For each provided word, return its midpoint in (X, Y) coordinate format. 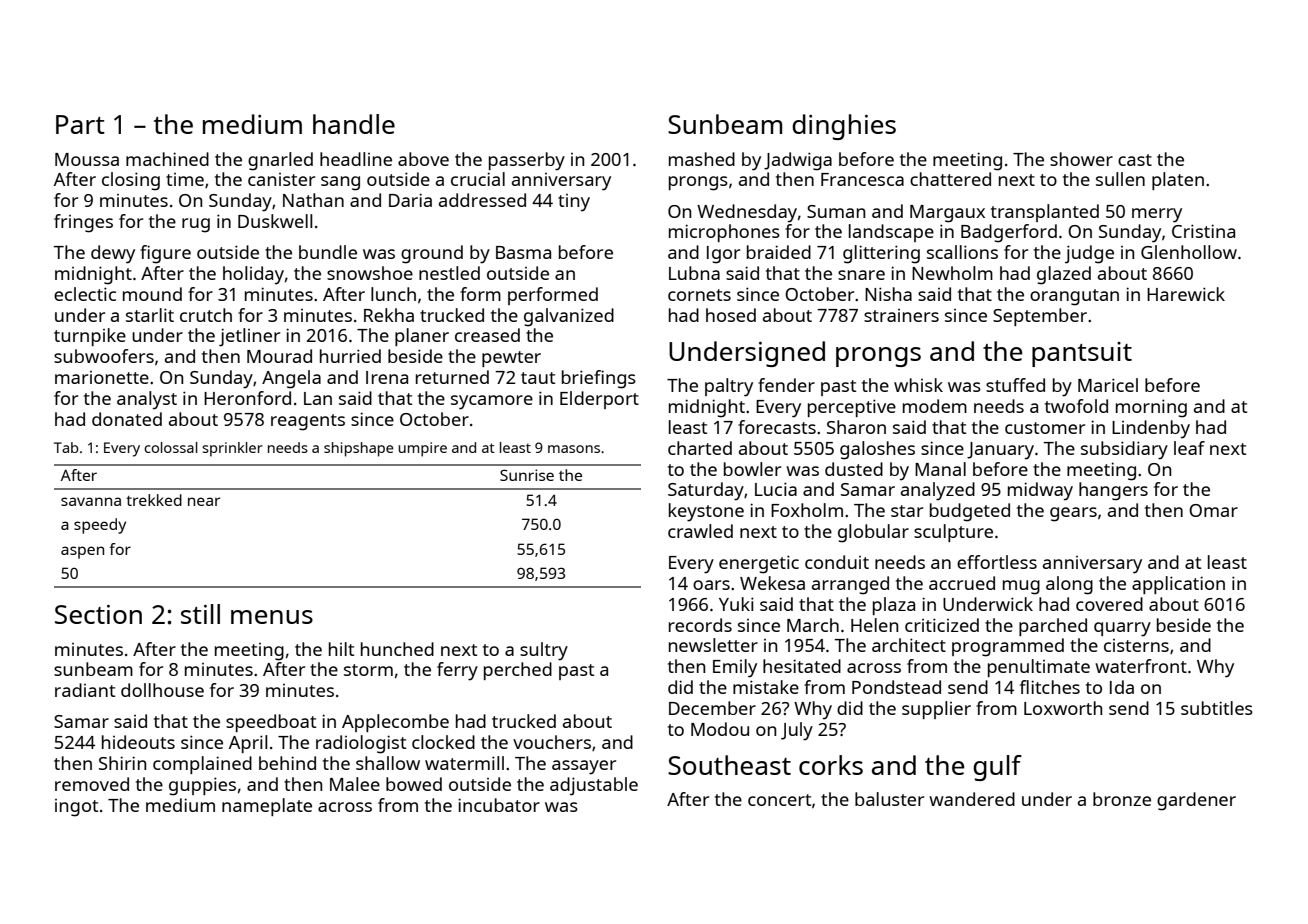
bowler (752, 469)
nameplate (267, 807)
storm (368, 670)
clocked (443, 742)
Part (80, 124)
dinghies (844, 127)
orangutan (1074, 297)
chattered (950, 179)
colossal (171, 447)
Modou (720, 729)
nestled (449, 273)
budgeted (970, 512)
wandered (972, 799)
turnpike (90, 337)
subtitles (1217, 708)
